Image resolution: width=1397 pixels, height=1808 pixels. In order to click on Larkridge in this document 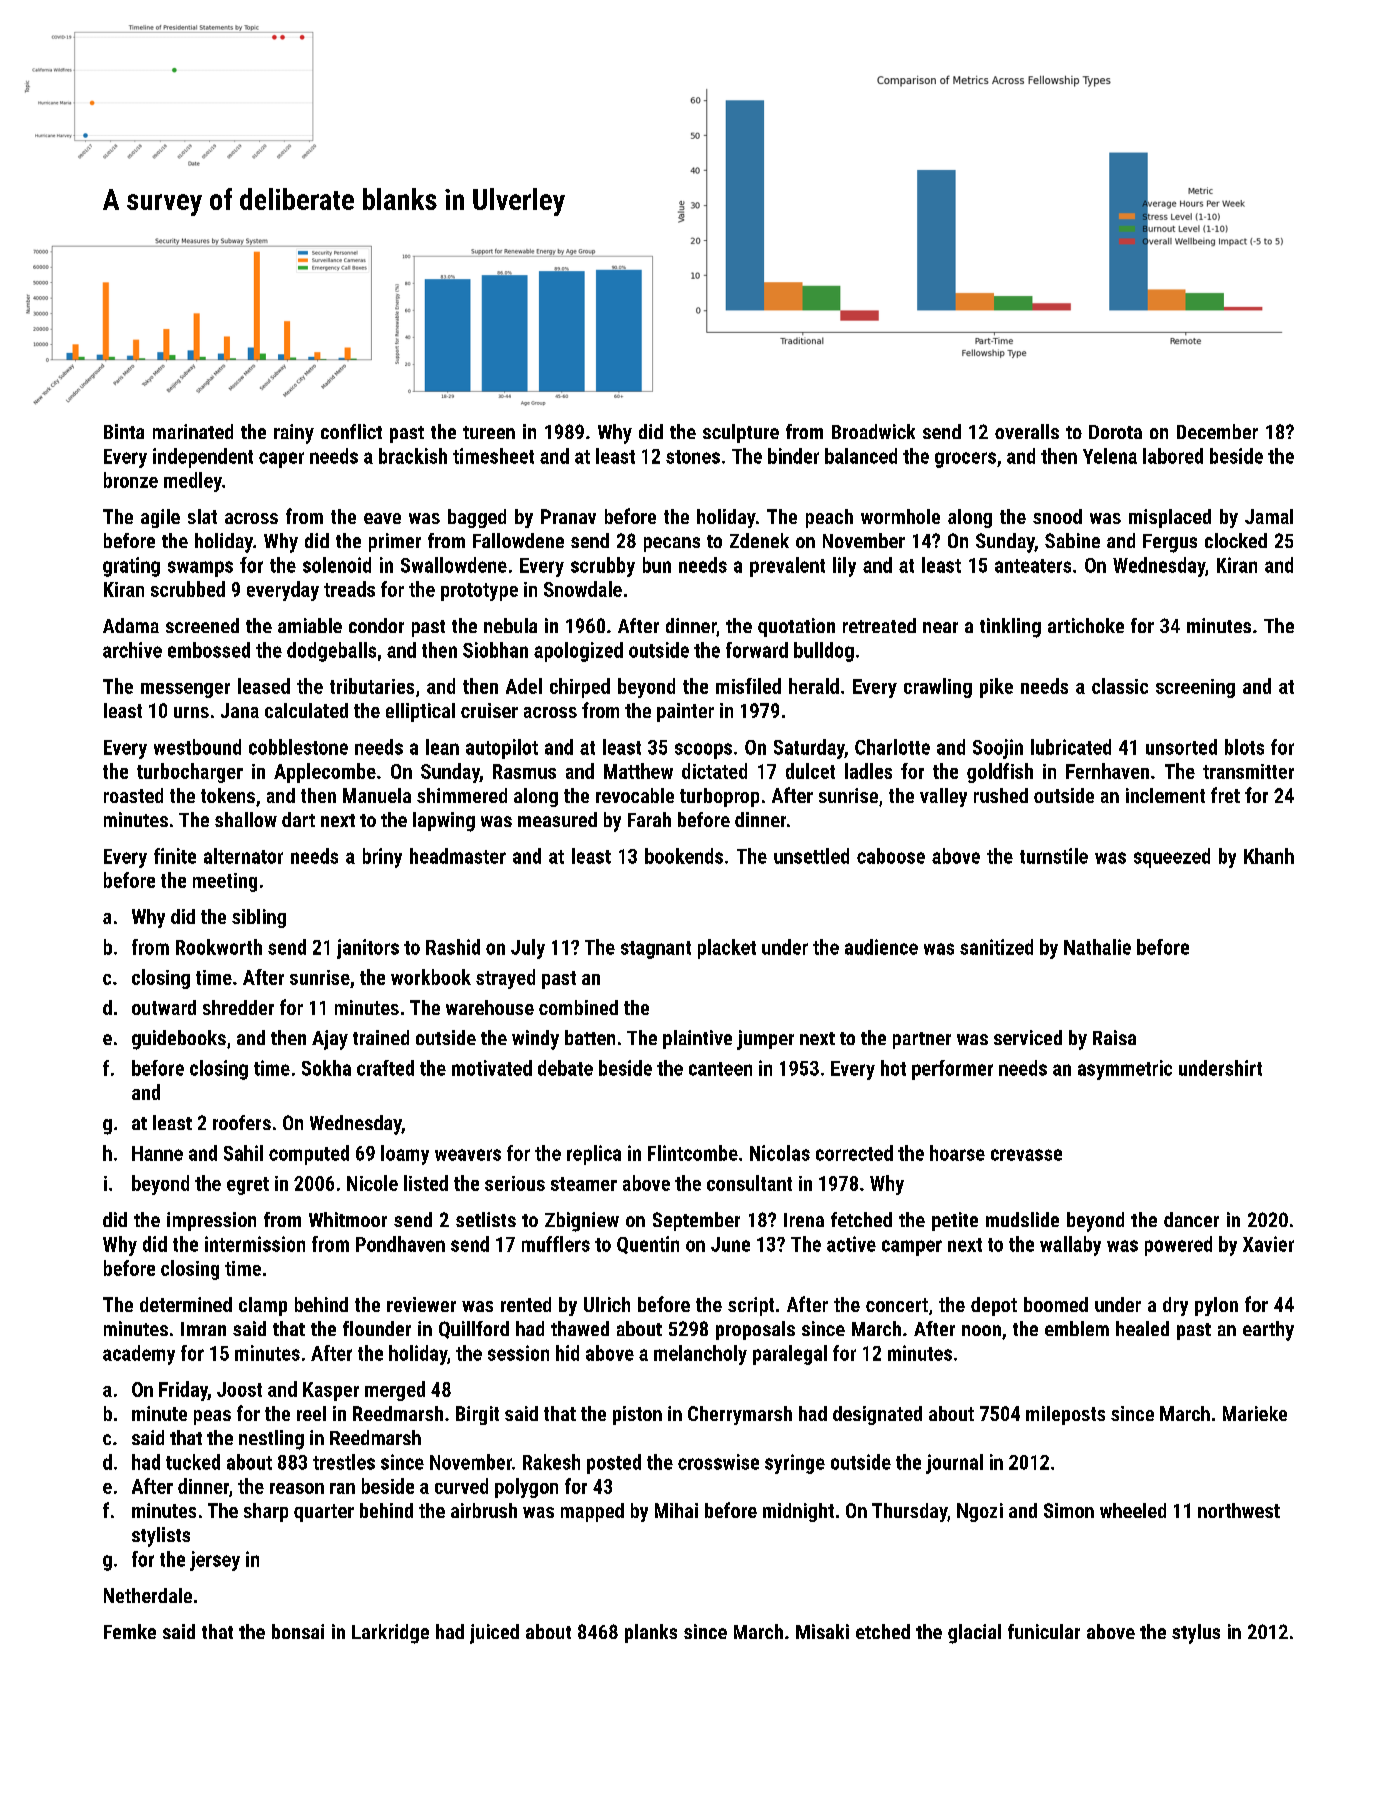, I will do `click(390, 1634)`.
